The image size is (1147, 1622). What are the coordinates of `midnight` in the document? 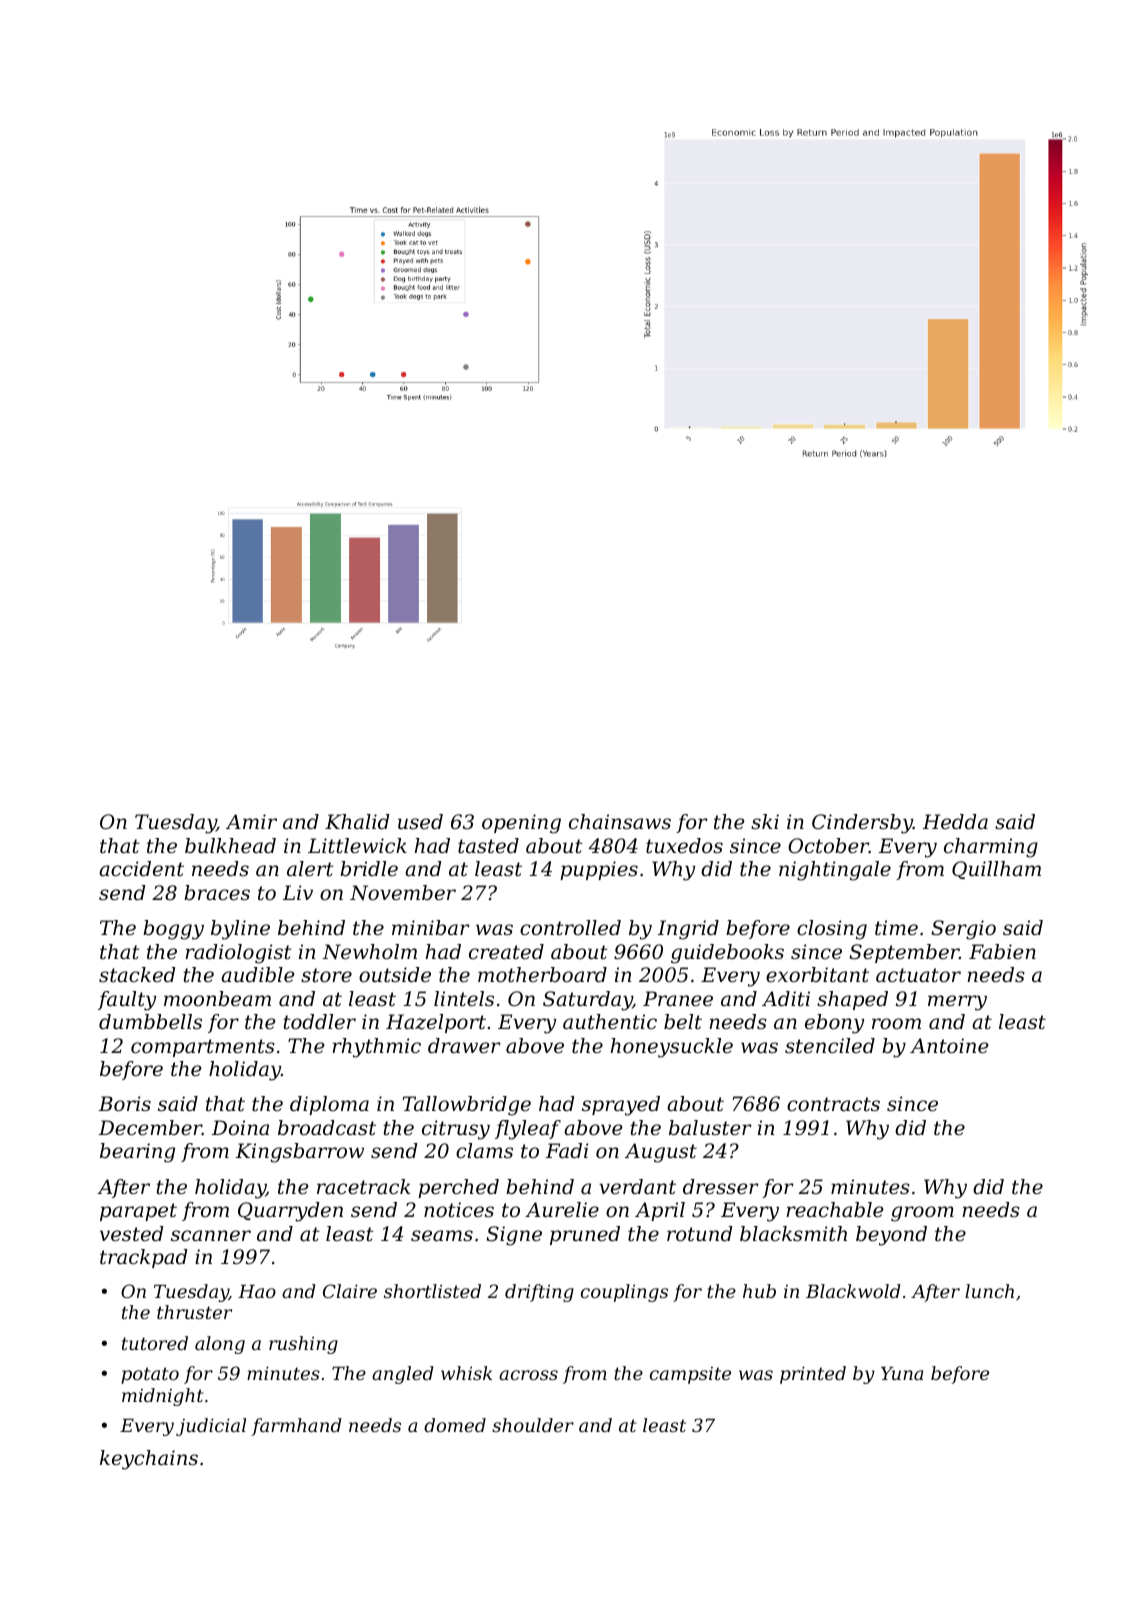 It's located at (162, 1397).
